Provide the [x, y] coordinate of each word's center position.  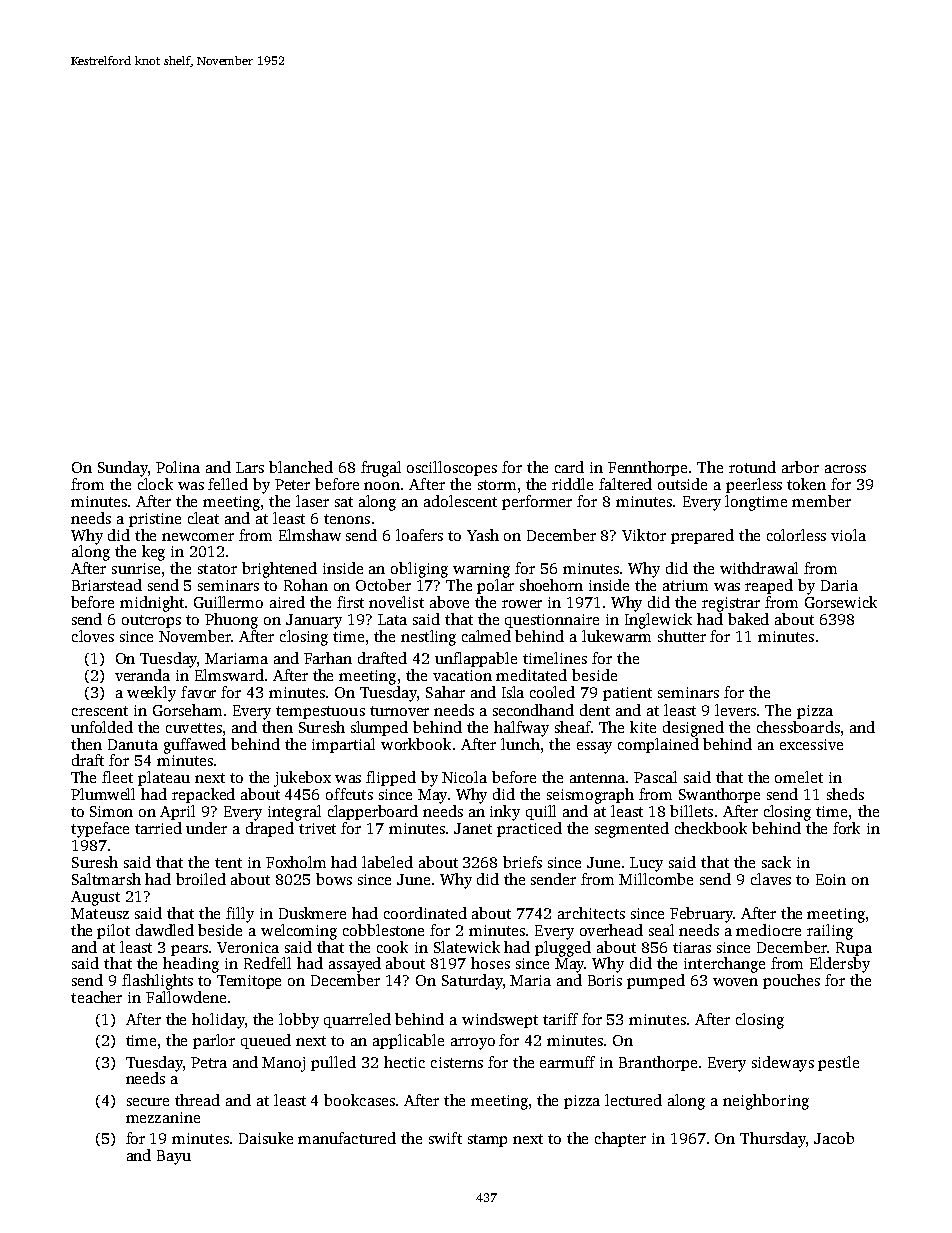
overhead [611, 930]
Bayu [174, 1157]
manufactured [347, 1138]
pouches [791, 981]
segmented [632, 830]
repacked [203, 795]
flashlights [157, 982]
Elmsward [229, 675]
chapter [620, 1139]
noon [382, 486]
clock [155, 484]
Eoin [831, 879]
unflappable [476, 659]
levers [735, 710]
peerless [754, 485]
